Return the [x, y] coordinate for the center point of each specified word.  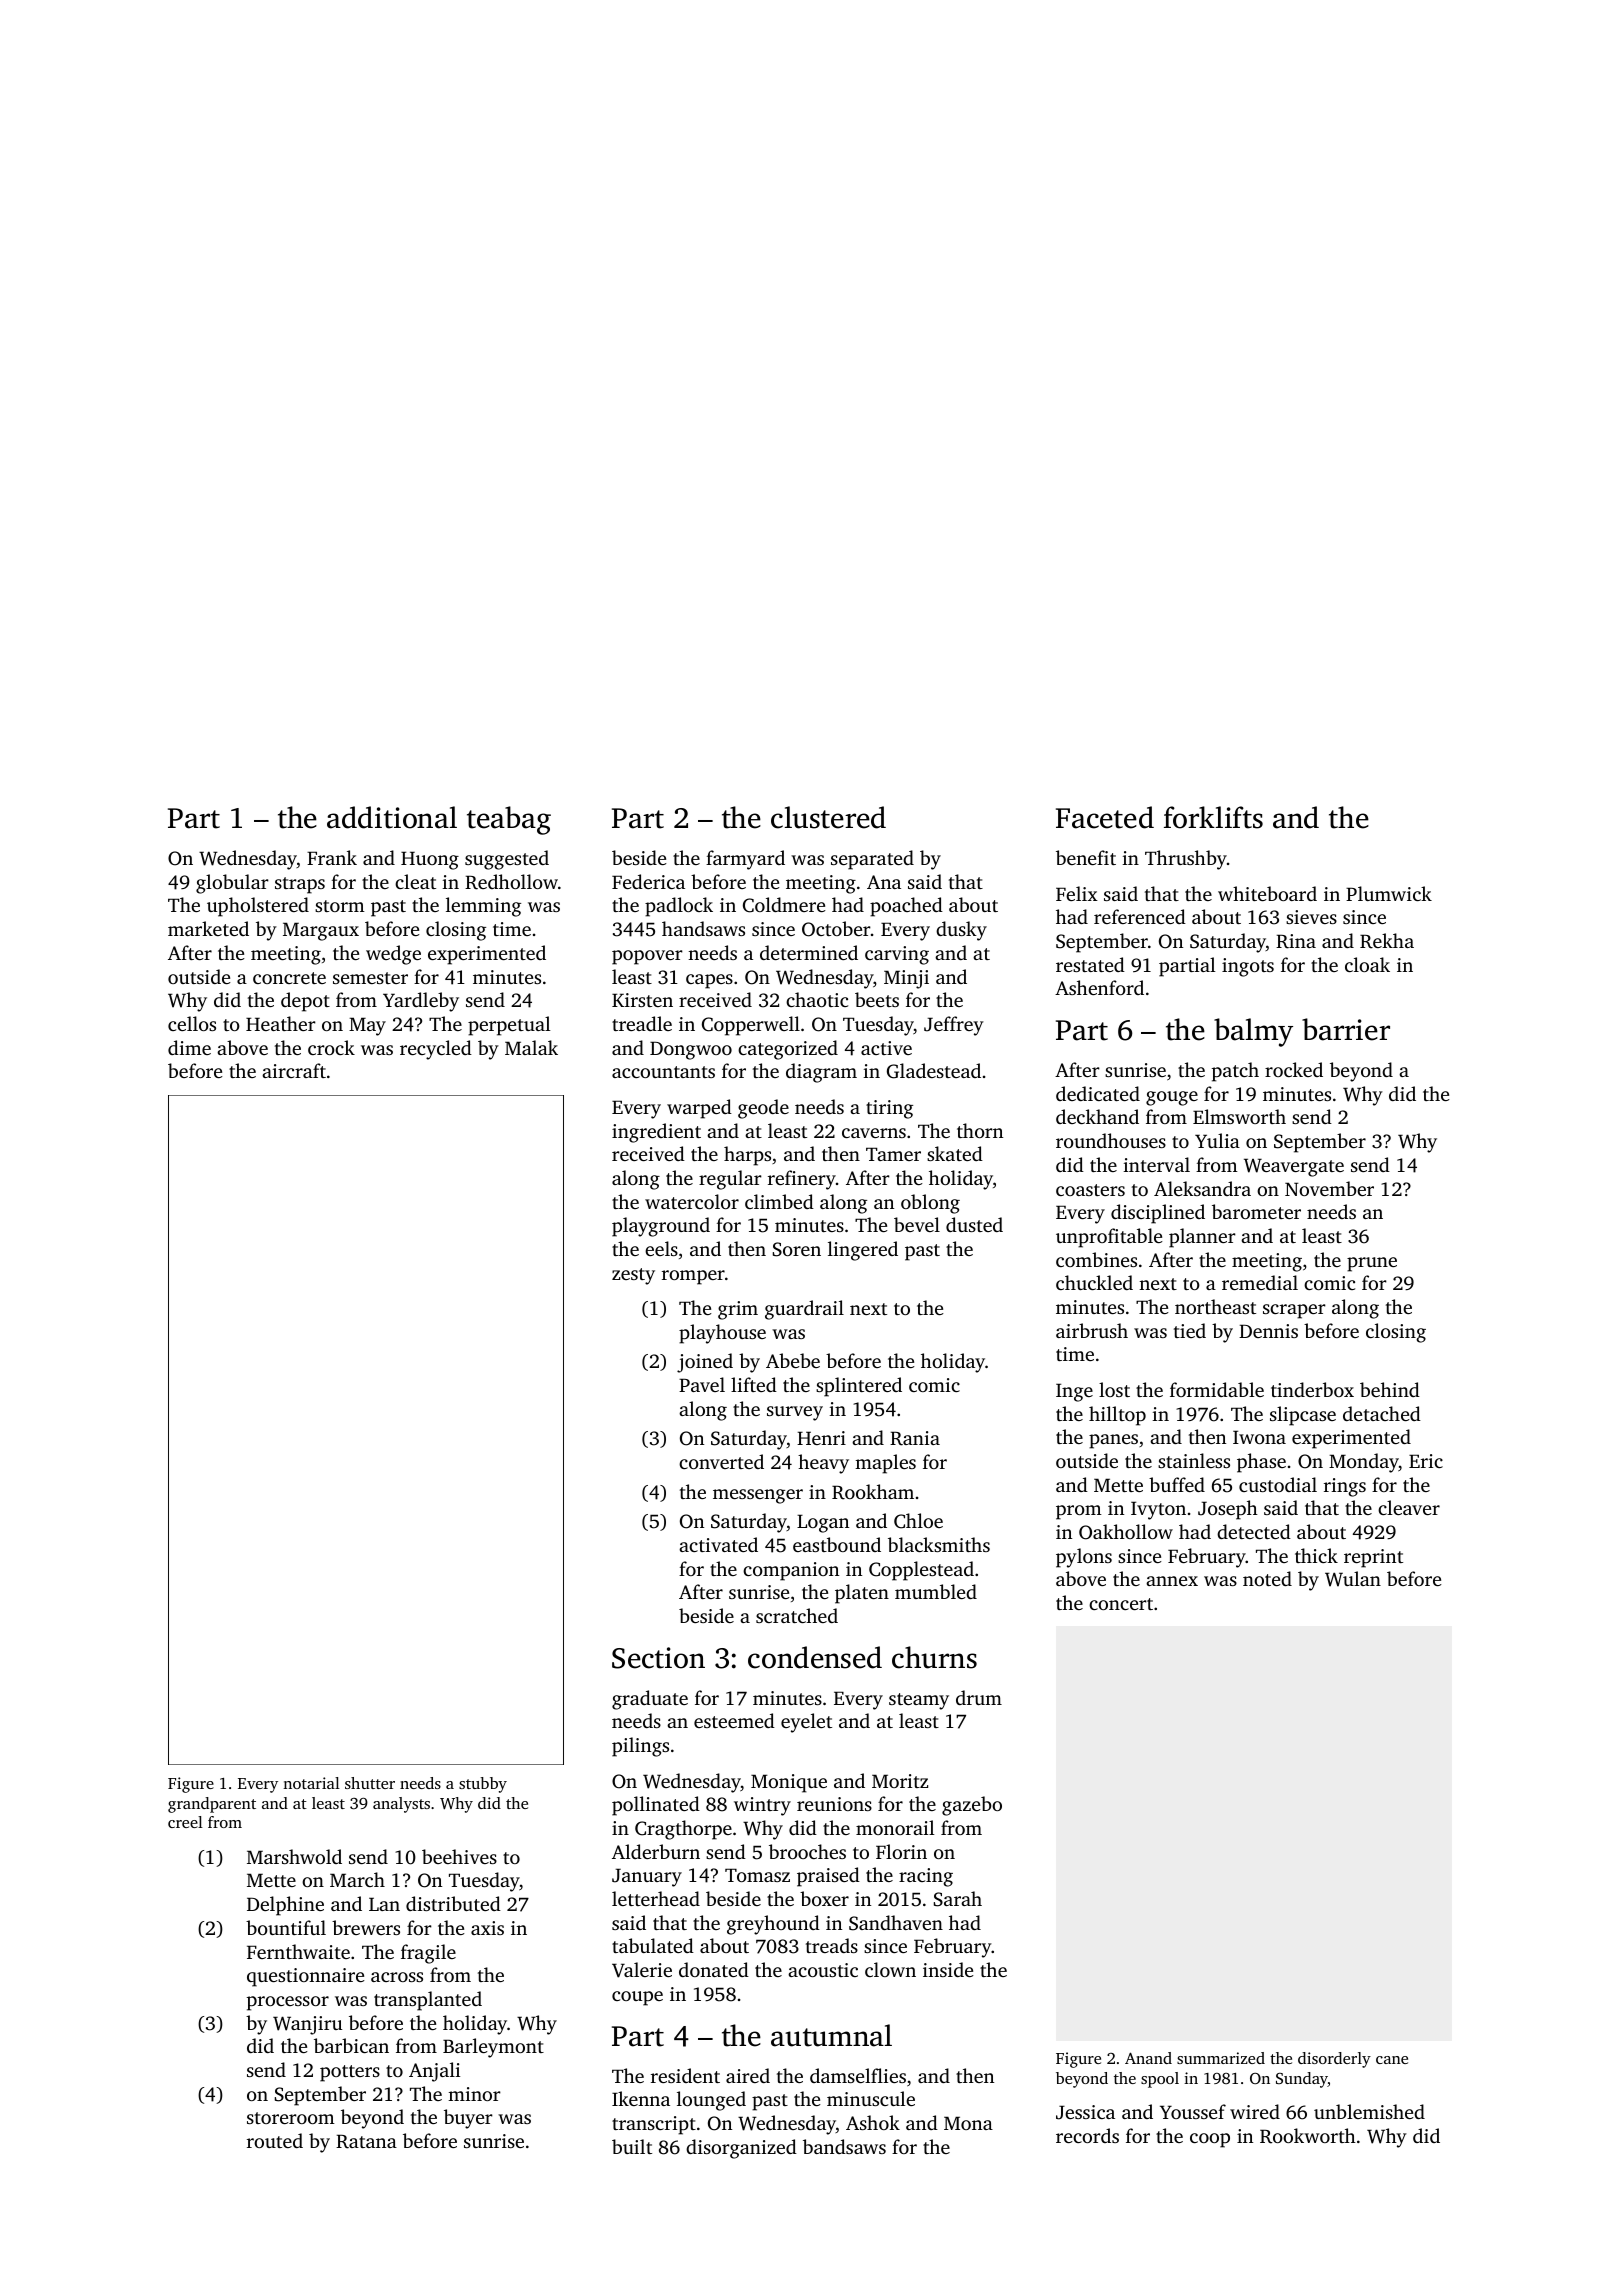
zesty [633, 1276]
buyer [468, 2119]
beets [877, 999]
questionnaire [306, 1977]
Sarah [958, 1899]
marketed [208, 928]
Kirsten [642, 1000]
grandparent [212, 1805]
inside [948, 1969]
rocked [1294, 1069]
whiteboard [1267, 893]
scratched [797, 1615]
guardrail [804, 1310]
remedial [1260, 1282]
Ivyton [1158, 1510]
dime [189, 1047]
